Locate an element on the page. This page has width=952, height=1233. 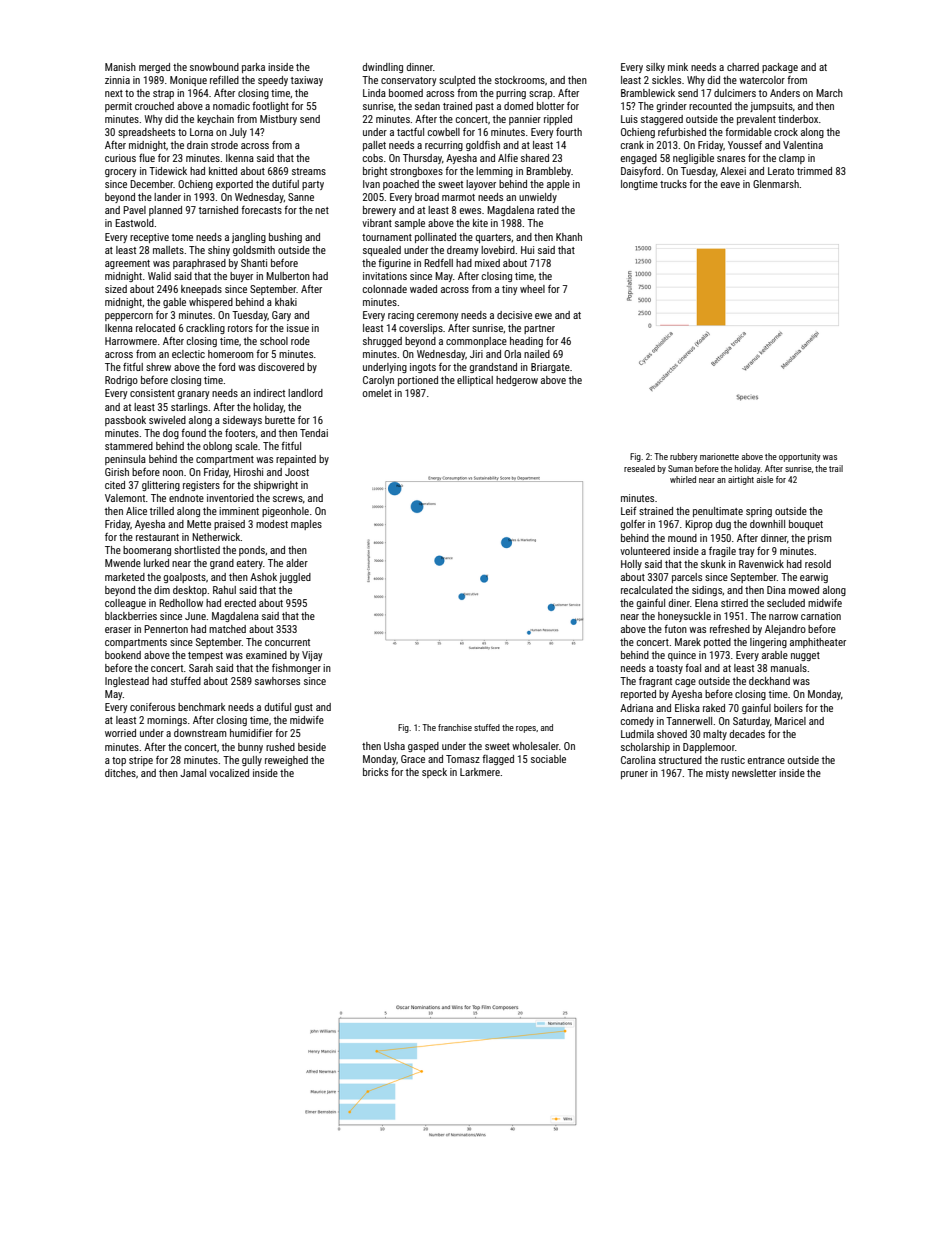
Holly is located at coordinates (631, 565).
